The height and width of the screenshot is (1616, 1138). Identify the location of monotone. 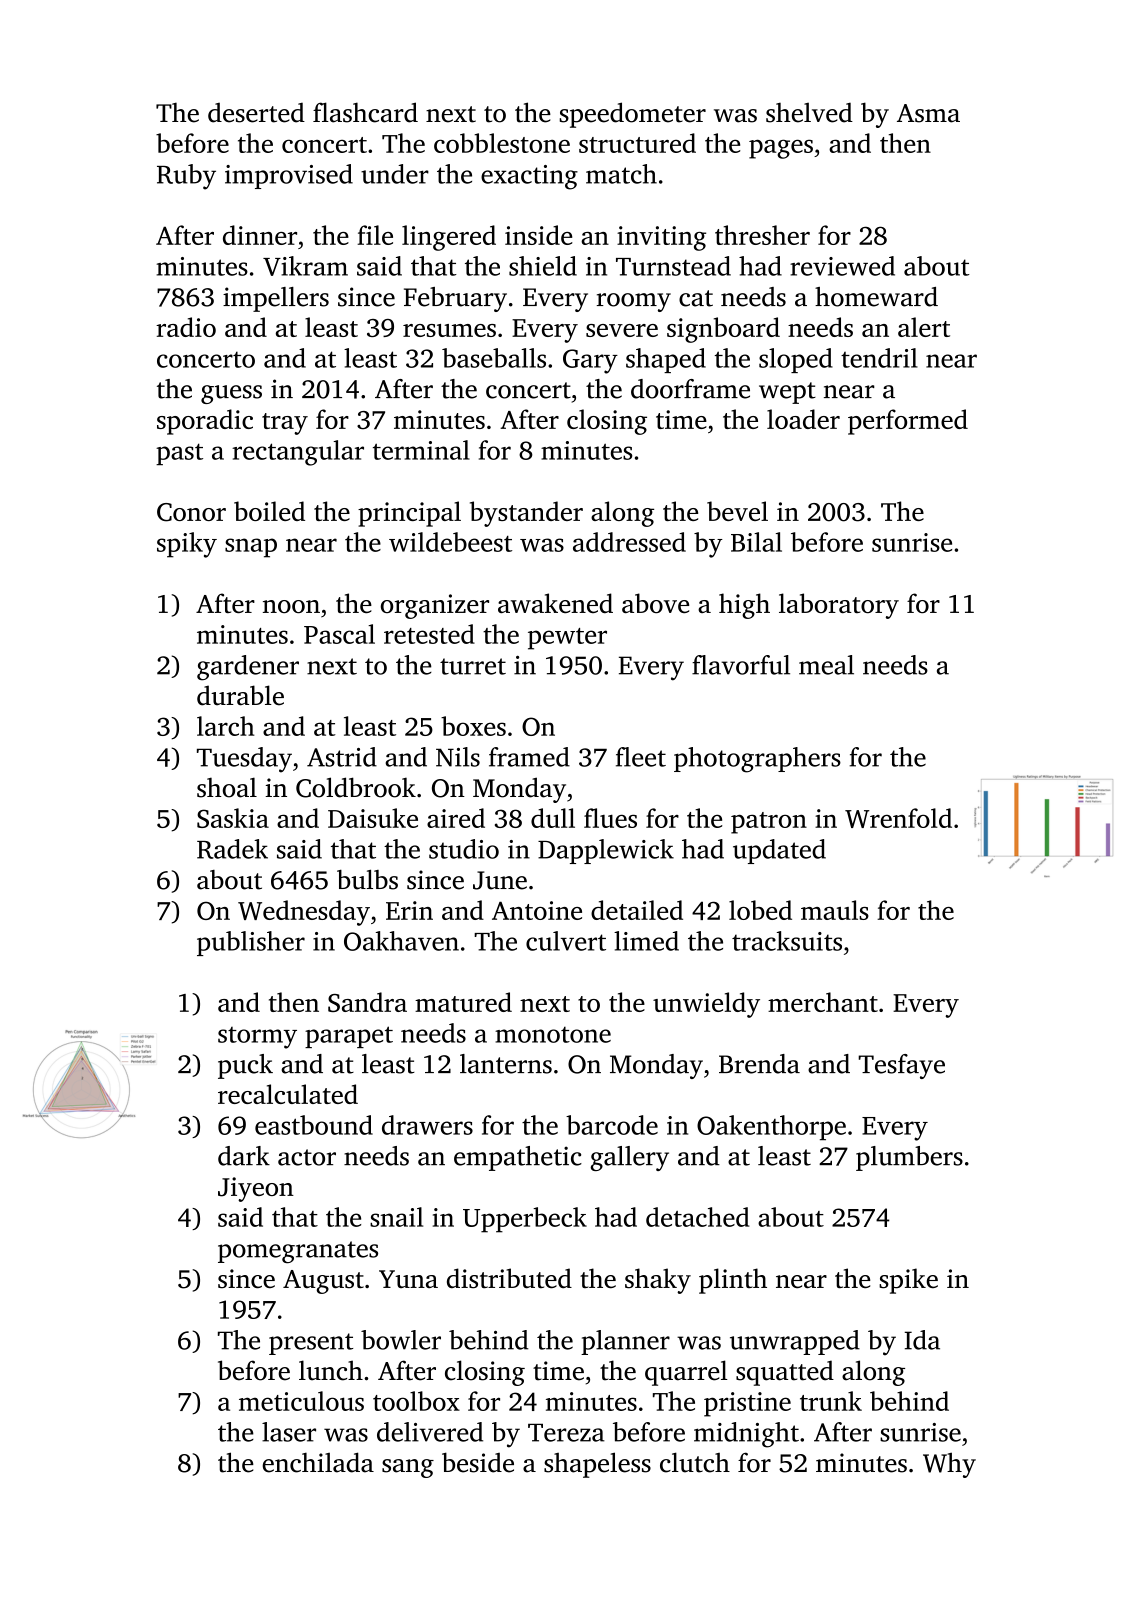
(553, 1035).
